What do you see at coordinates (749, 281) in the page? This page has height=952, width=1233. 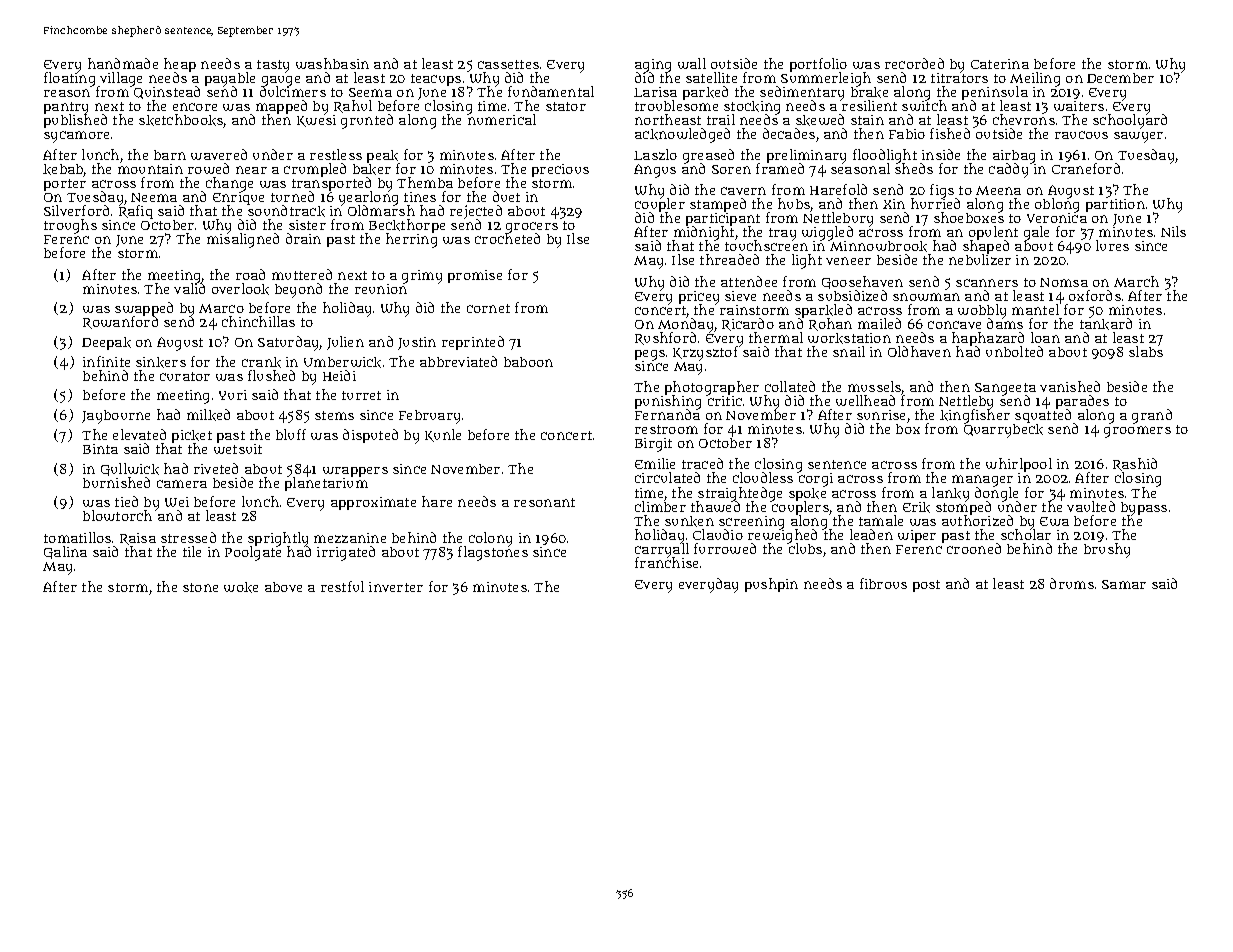 I see `attendee` at bounding box center [749, 281].
